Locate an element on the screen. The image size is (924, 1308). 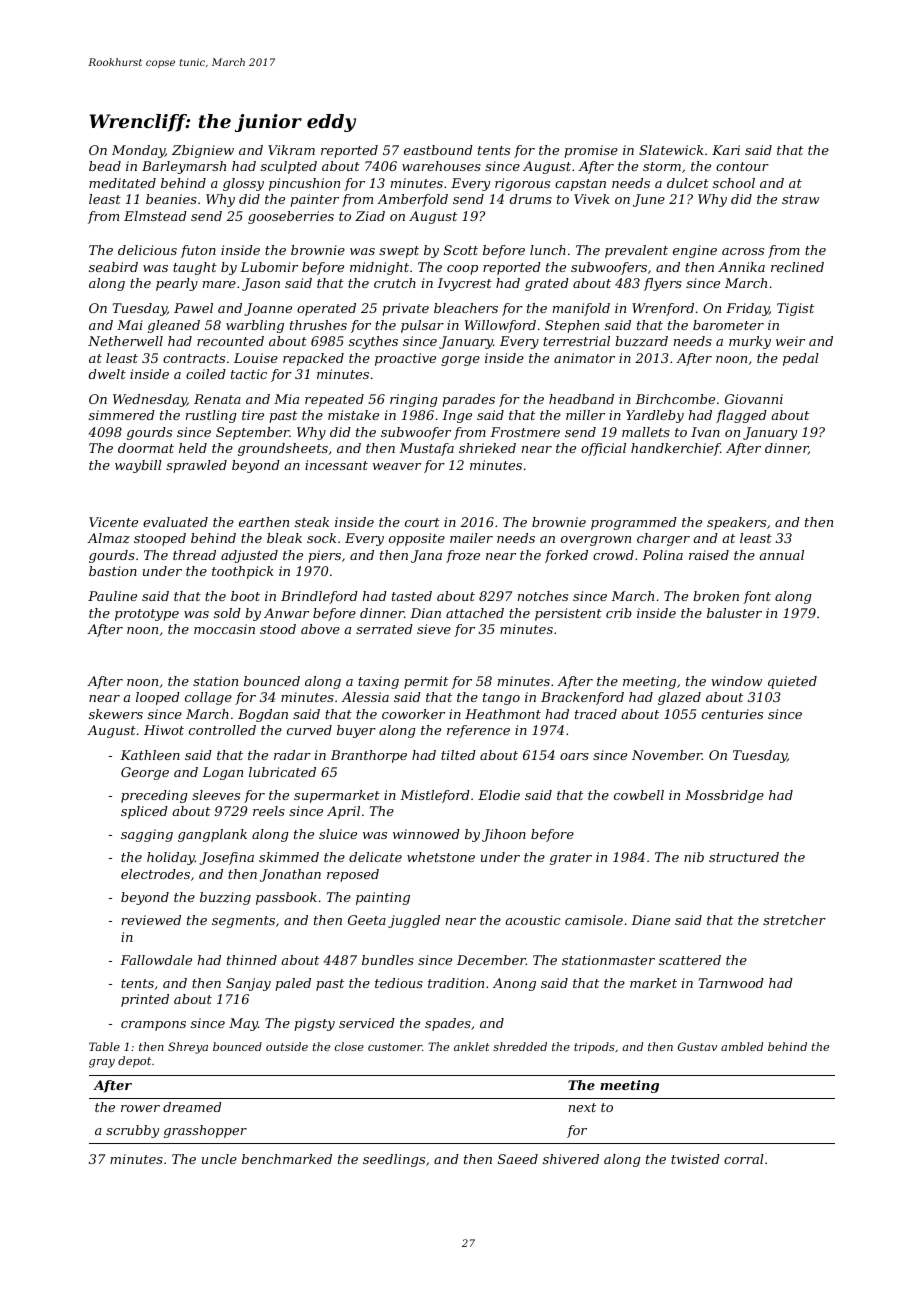
piers is located at coordinates (324, 556).
